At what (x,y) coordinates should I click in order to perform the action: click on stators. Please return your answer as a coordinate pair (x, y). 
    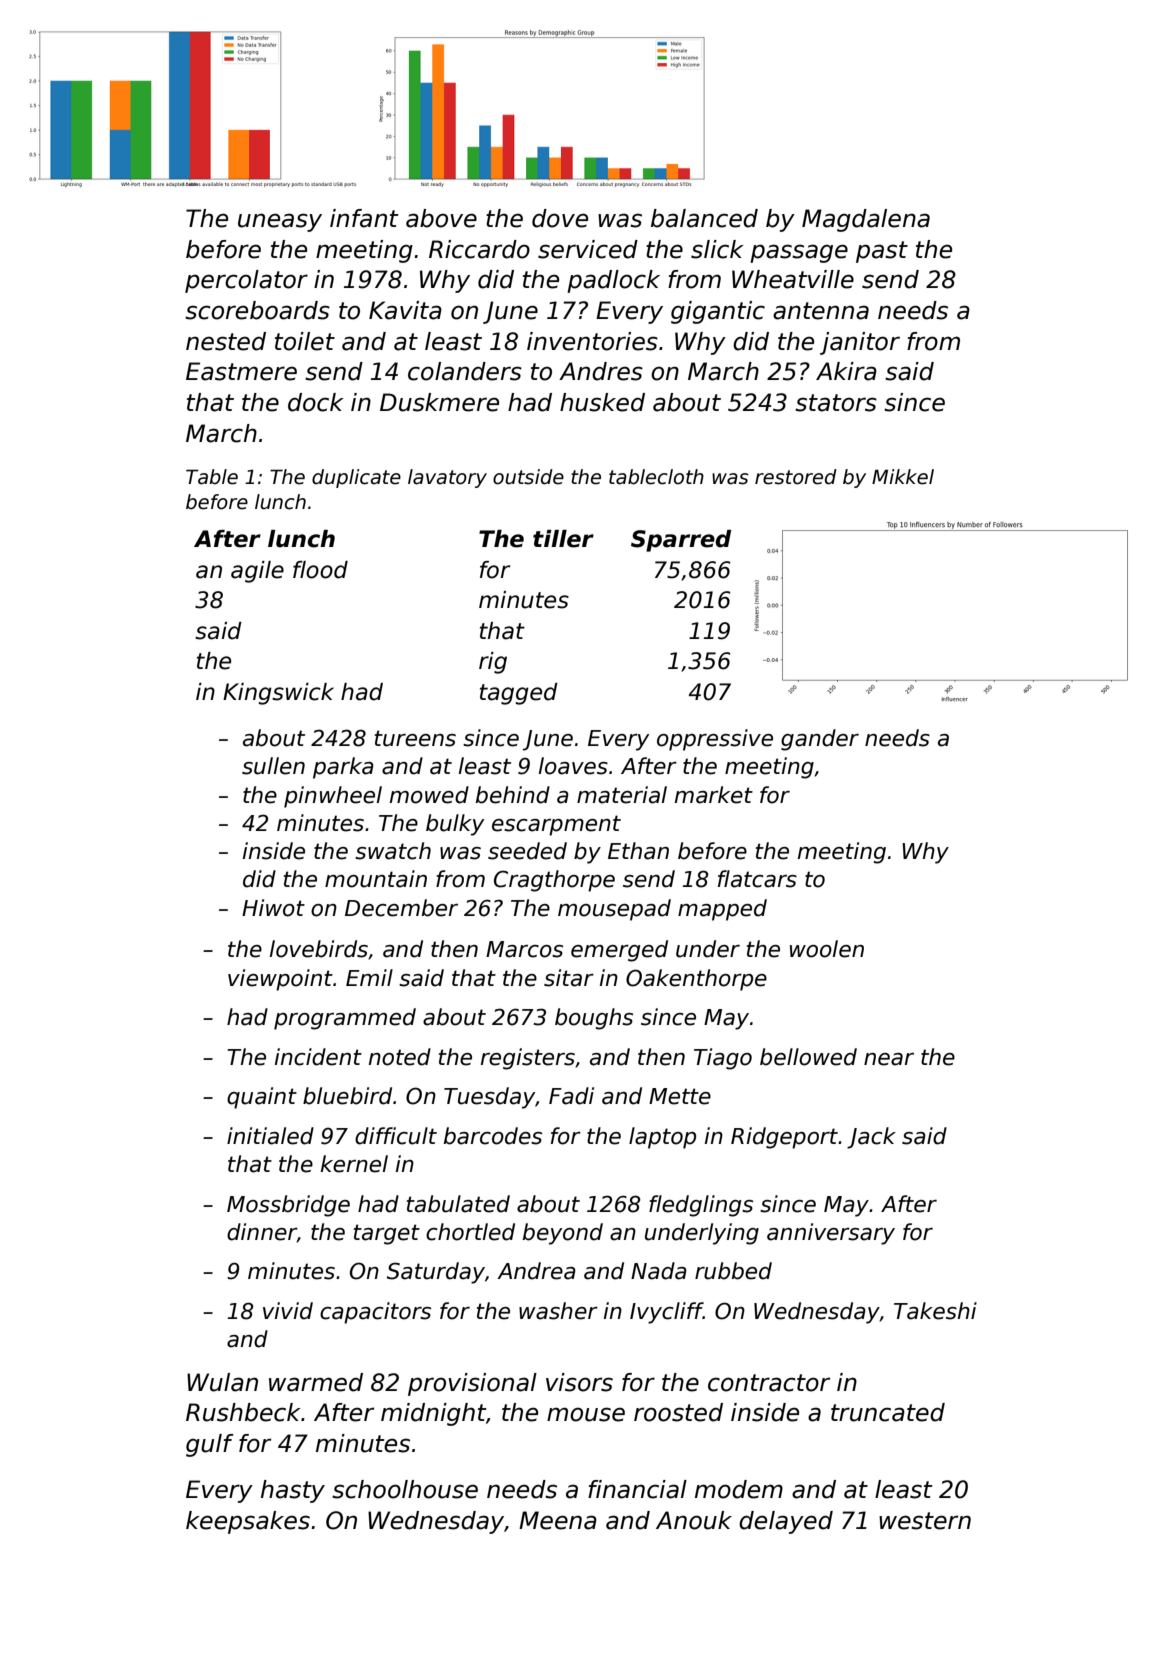
    Looking at the image, I should click on (836, 403).
